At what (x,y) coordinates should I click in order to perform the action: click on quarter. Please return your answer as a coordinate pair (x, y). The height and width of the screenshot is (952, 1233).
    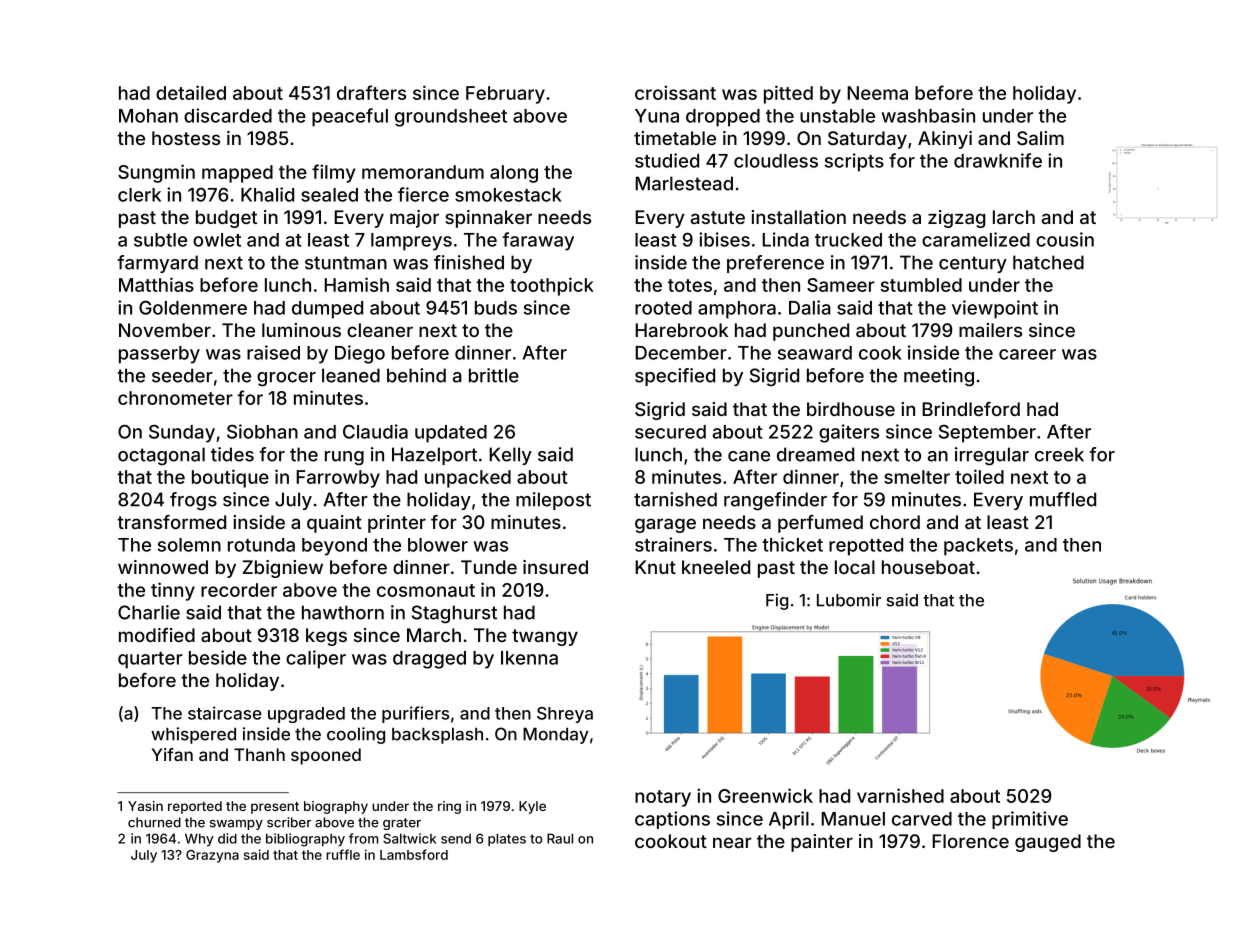
    Looking at the image, I should click on (150, 660).
